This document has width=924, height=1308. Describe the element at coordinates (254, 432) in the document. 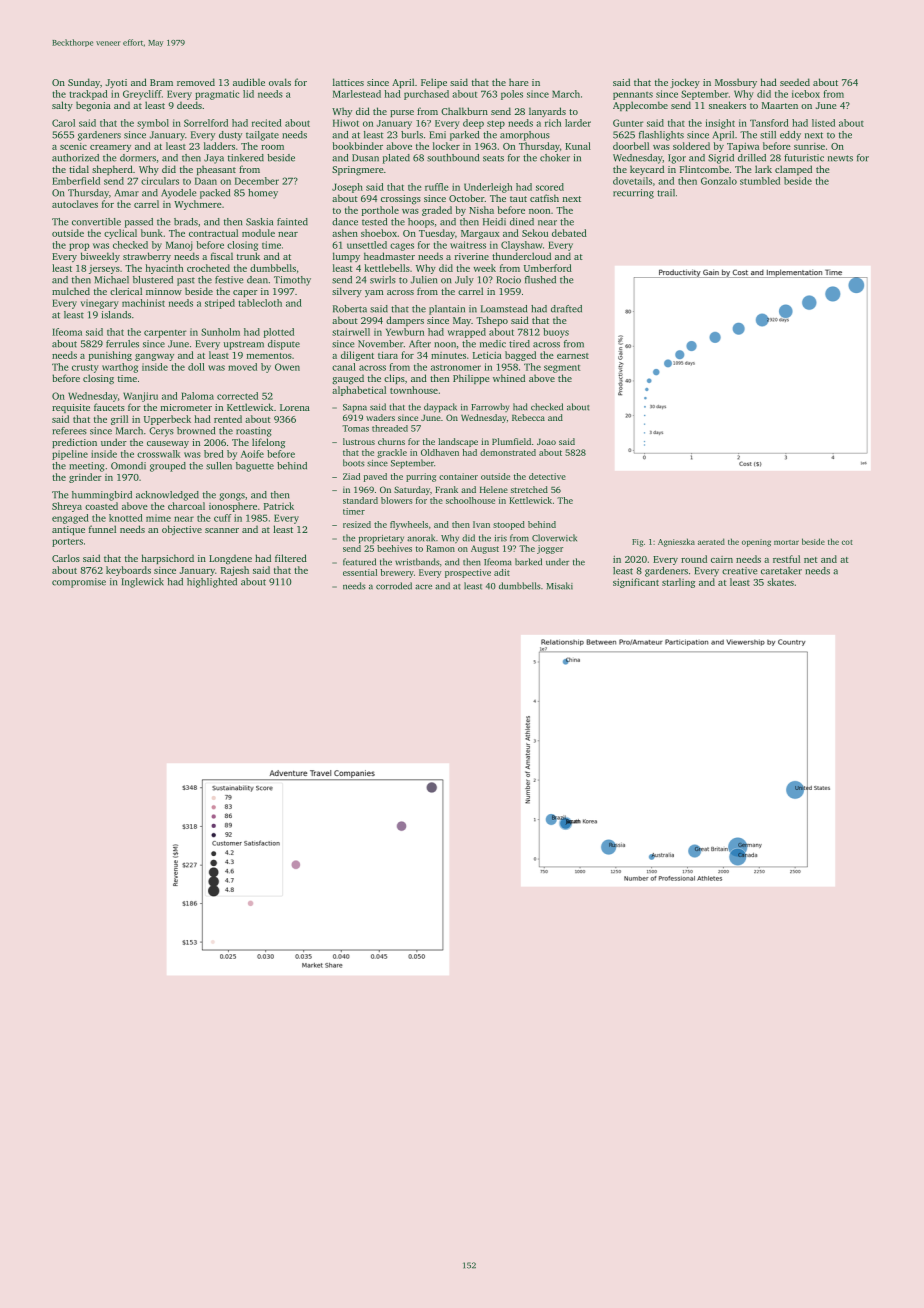

I see `roasting` at that location.
